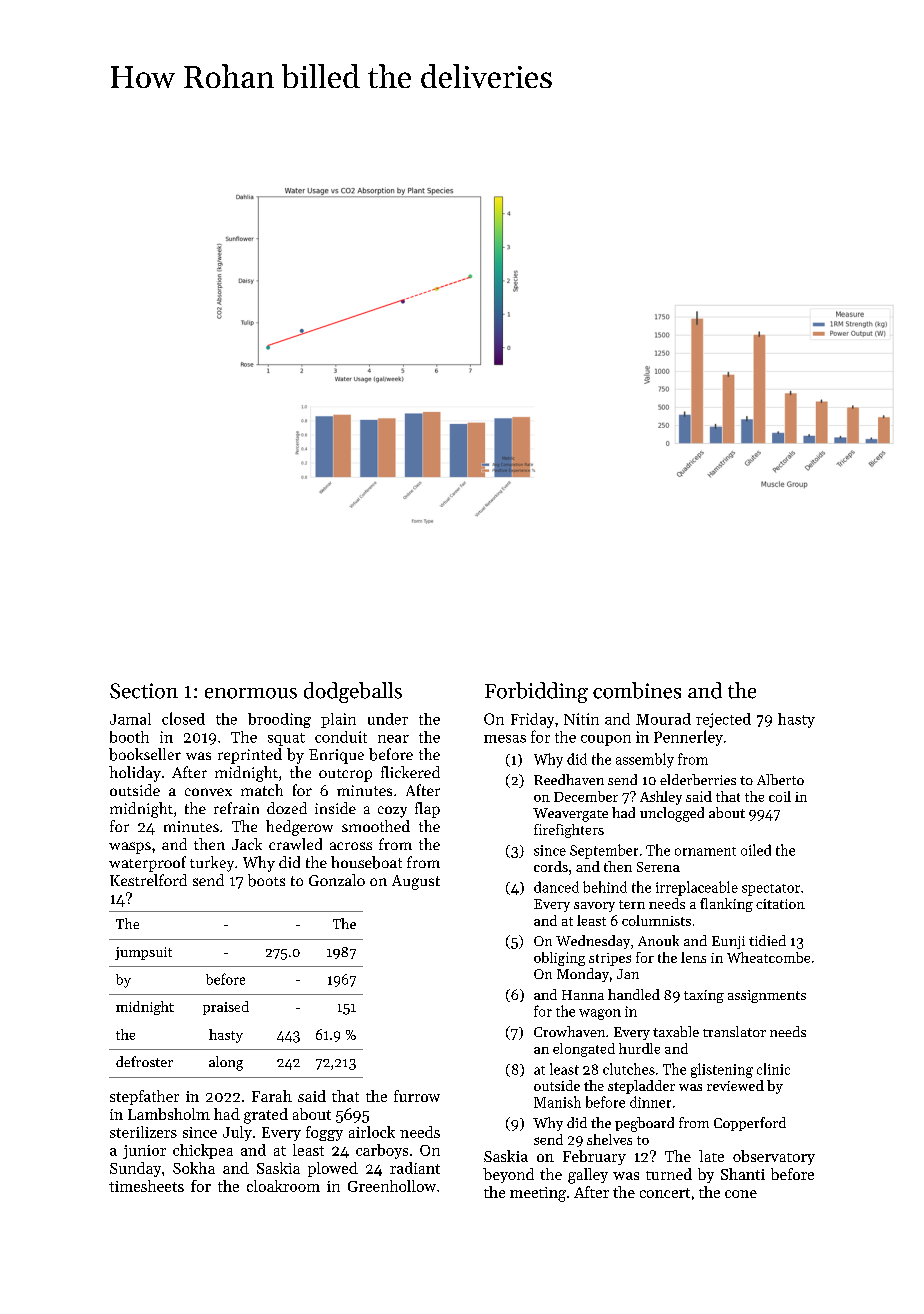 The height and width of the screenshot is (1314, 924). What do you see at coordinates (388, 719) in the screenshot?
I see `under` at bounding box center [388, 719].
